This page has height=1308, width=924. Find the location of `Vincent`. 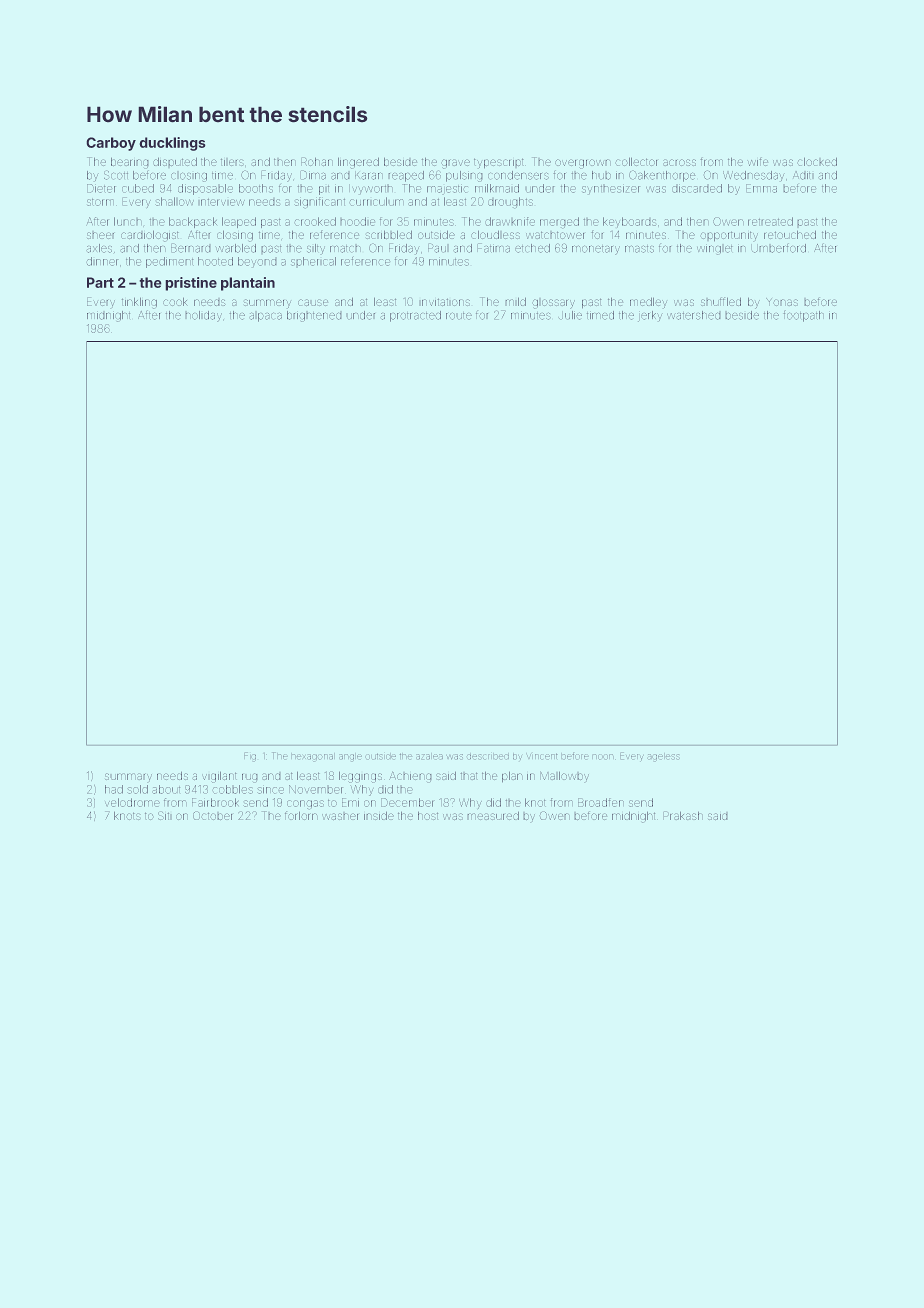

Vincent is located at coordinates (542, 756).
